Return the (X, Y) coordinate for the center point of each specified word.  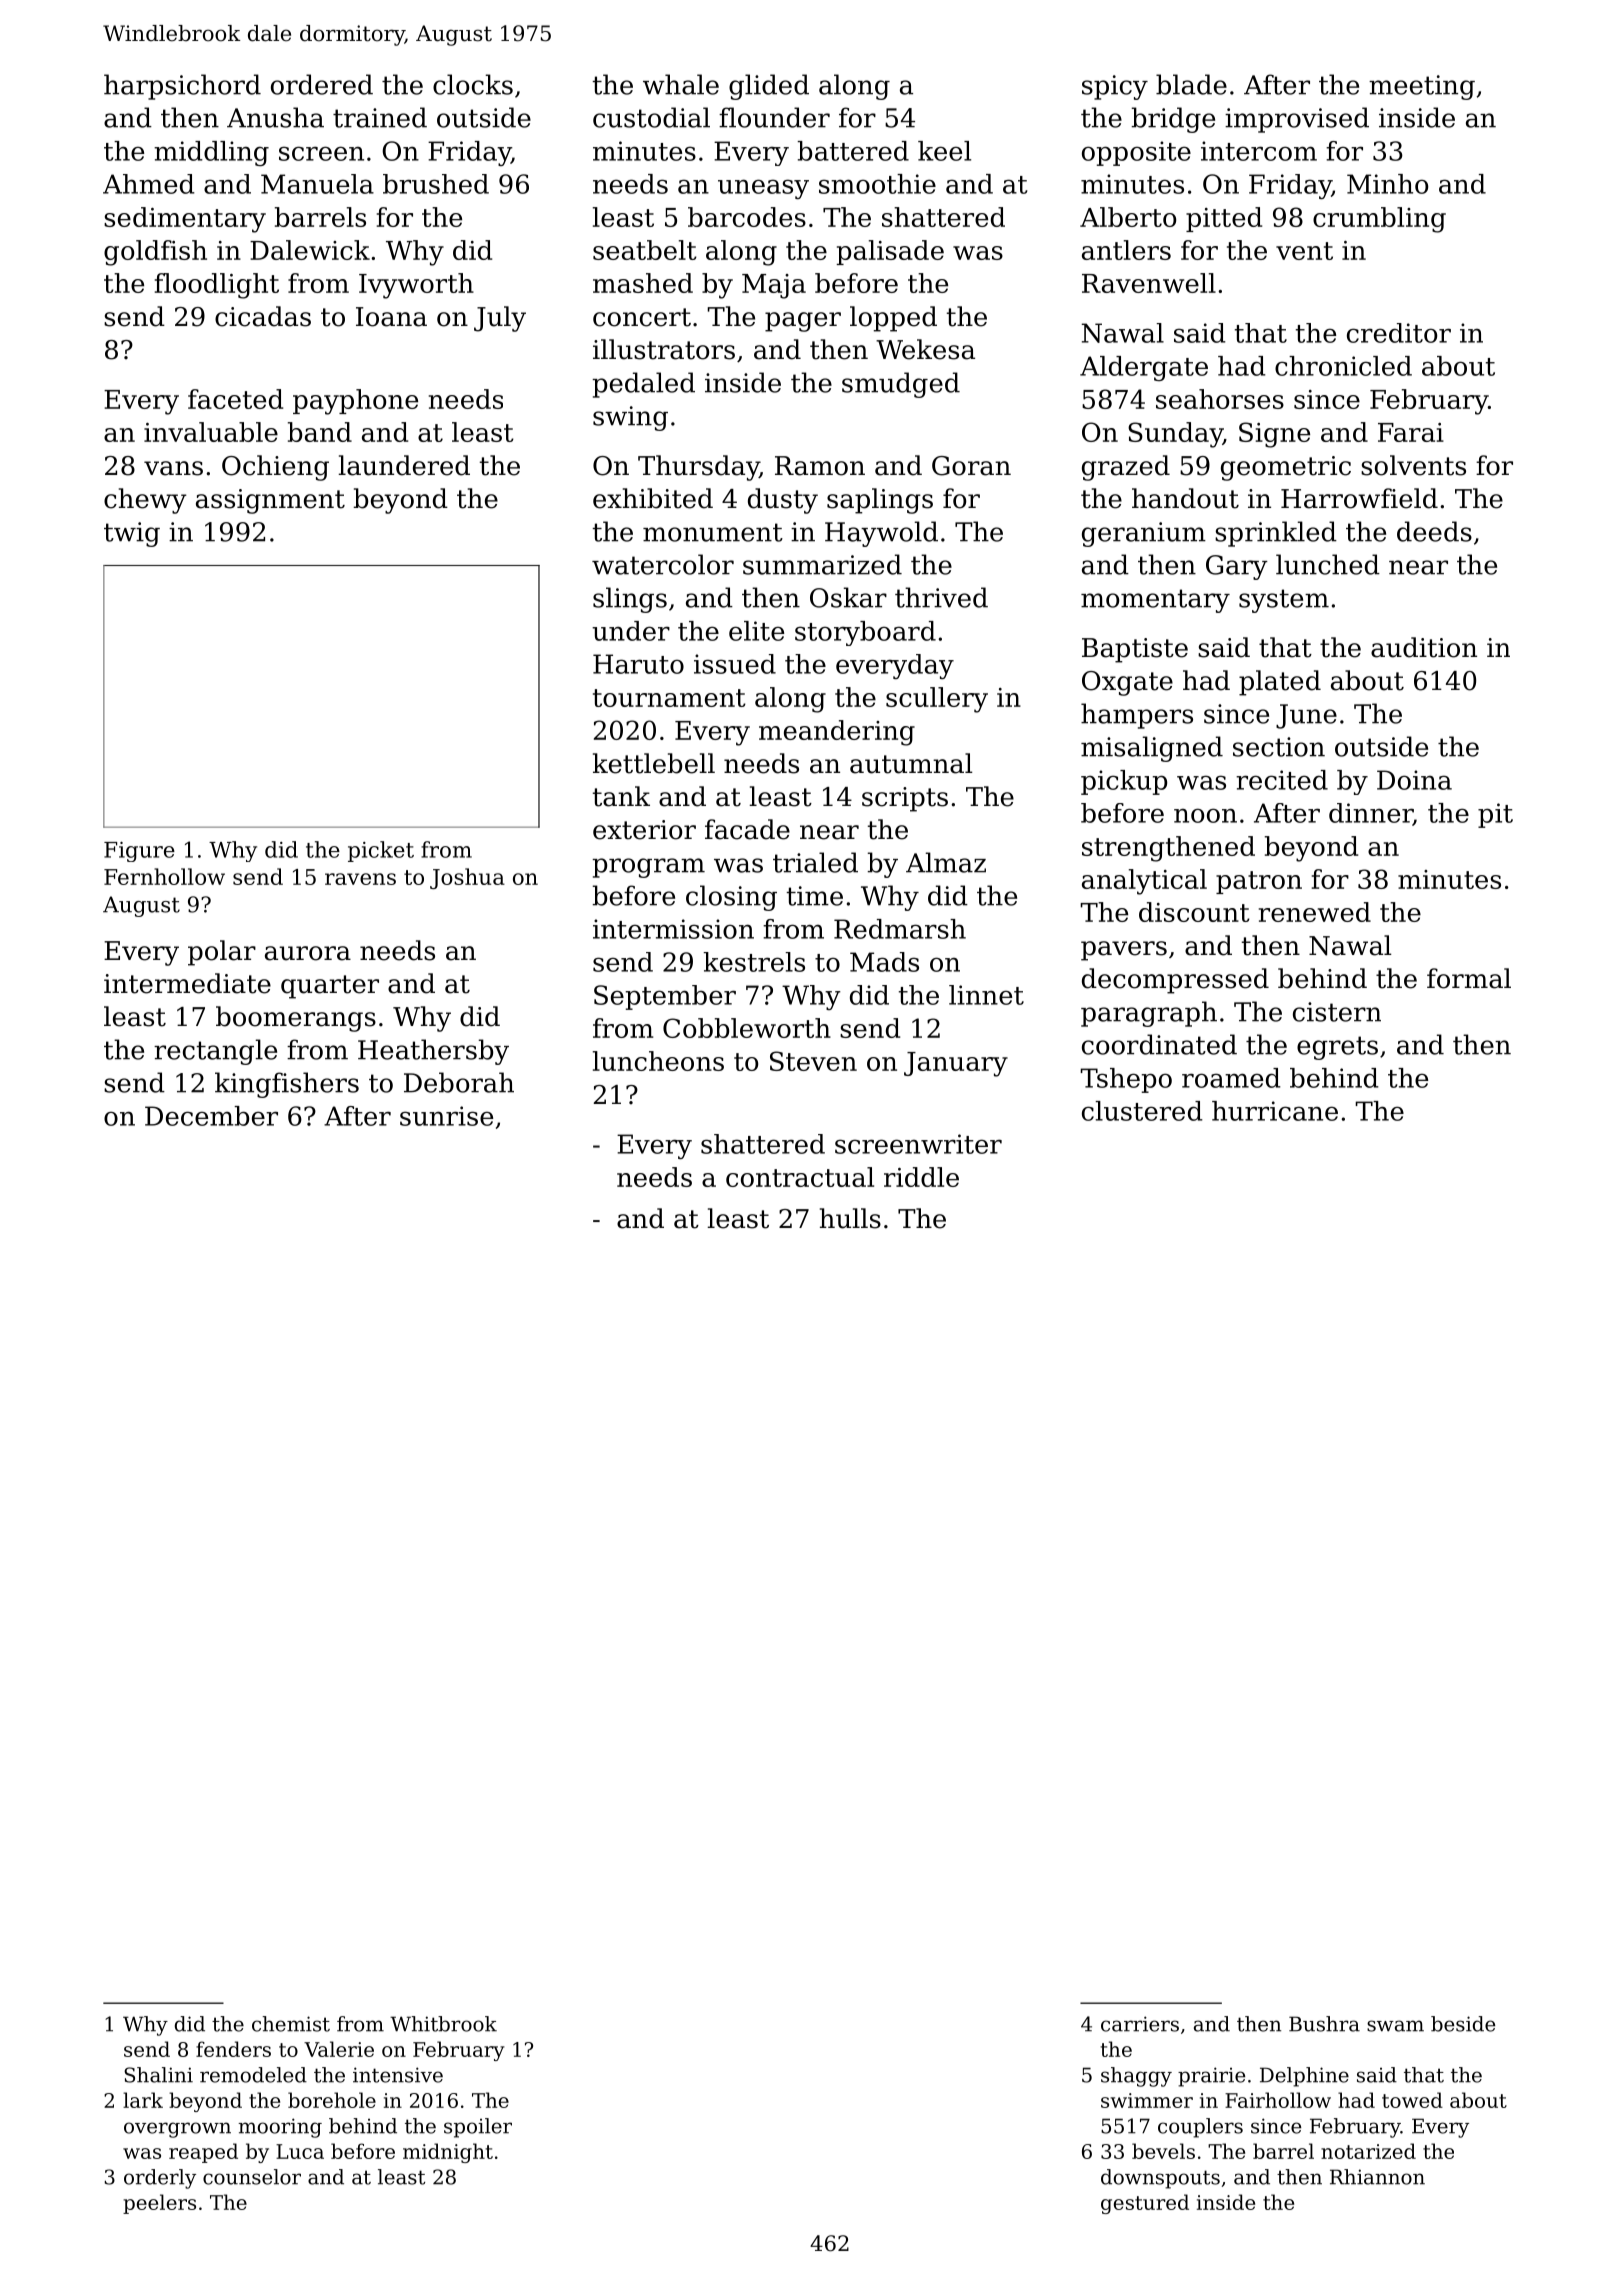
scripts (905, 799)
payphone (355, 402)
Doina (1414, 780)
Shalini (158, 2075)
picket (381, 851)
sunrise (446, 1116)
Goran (971, 466)
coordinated (1159, 1044)
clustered (1142, 1111)
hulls (850, 1218)
